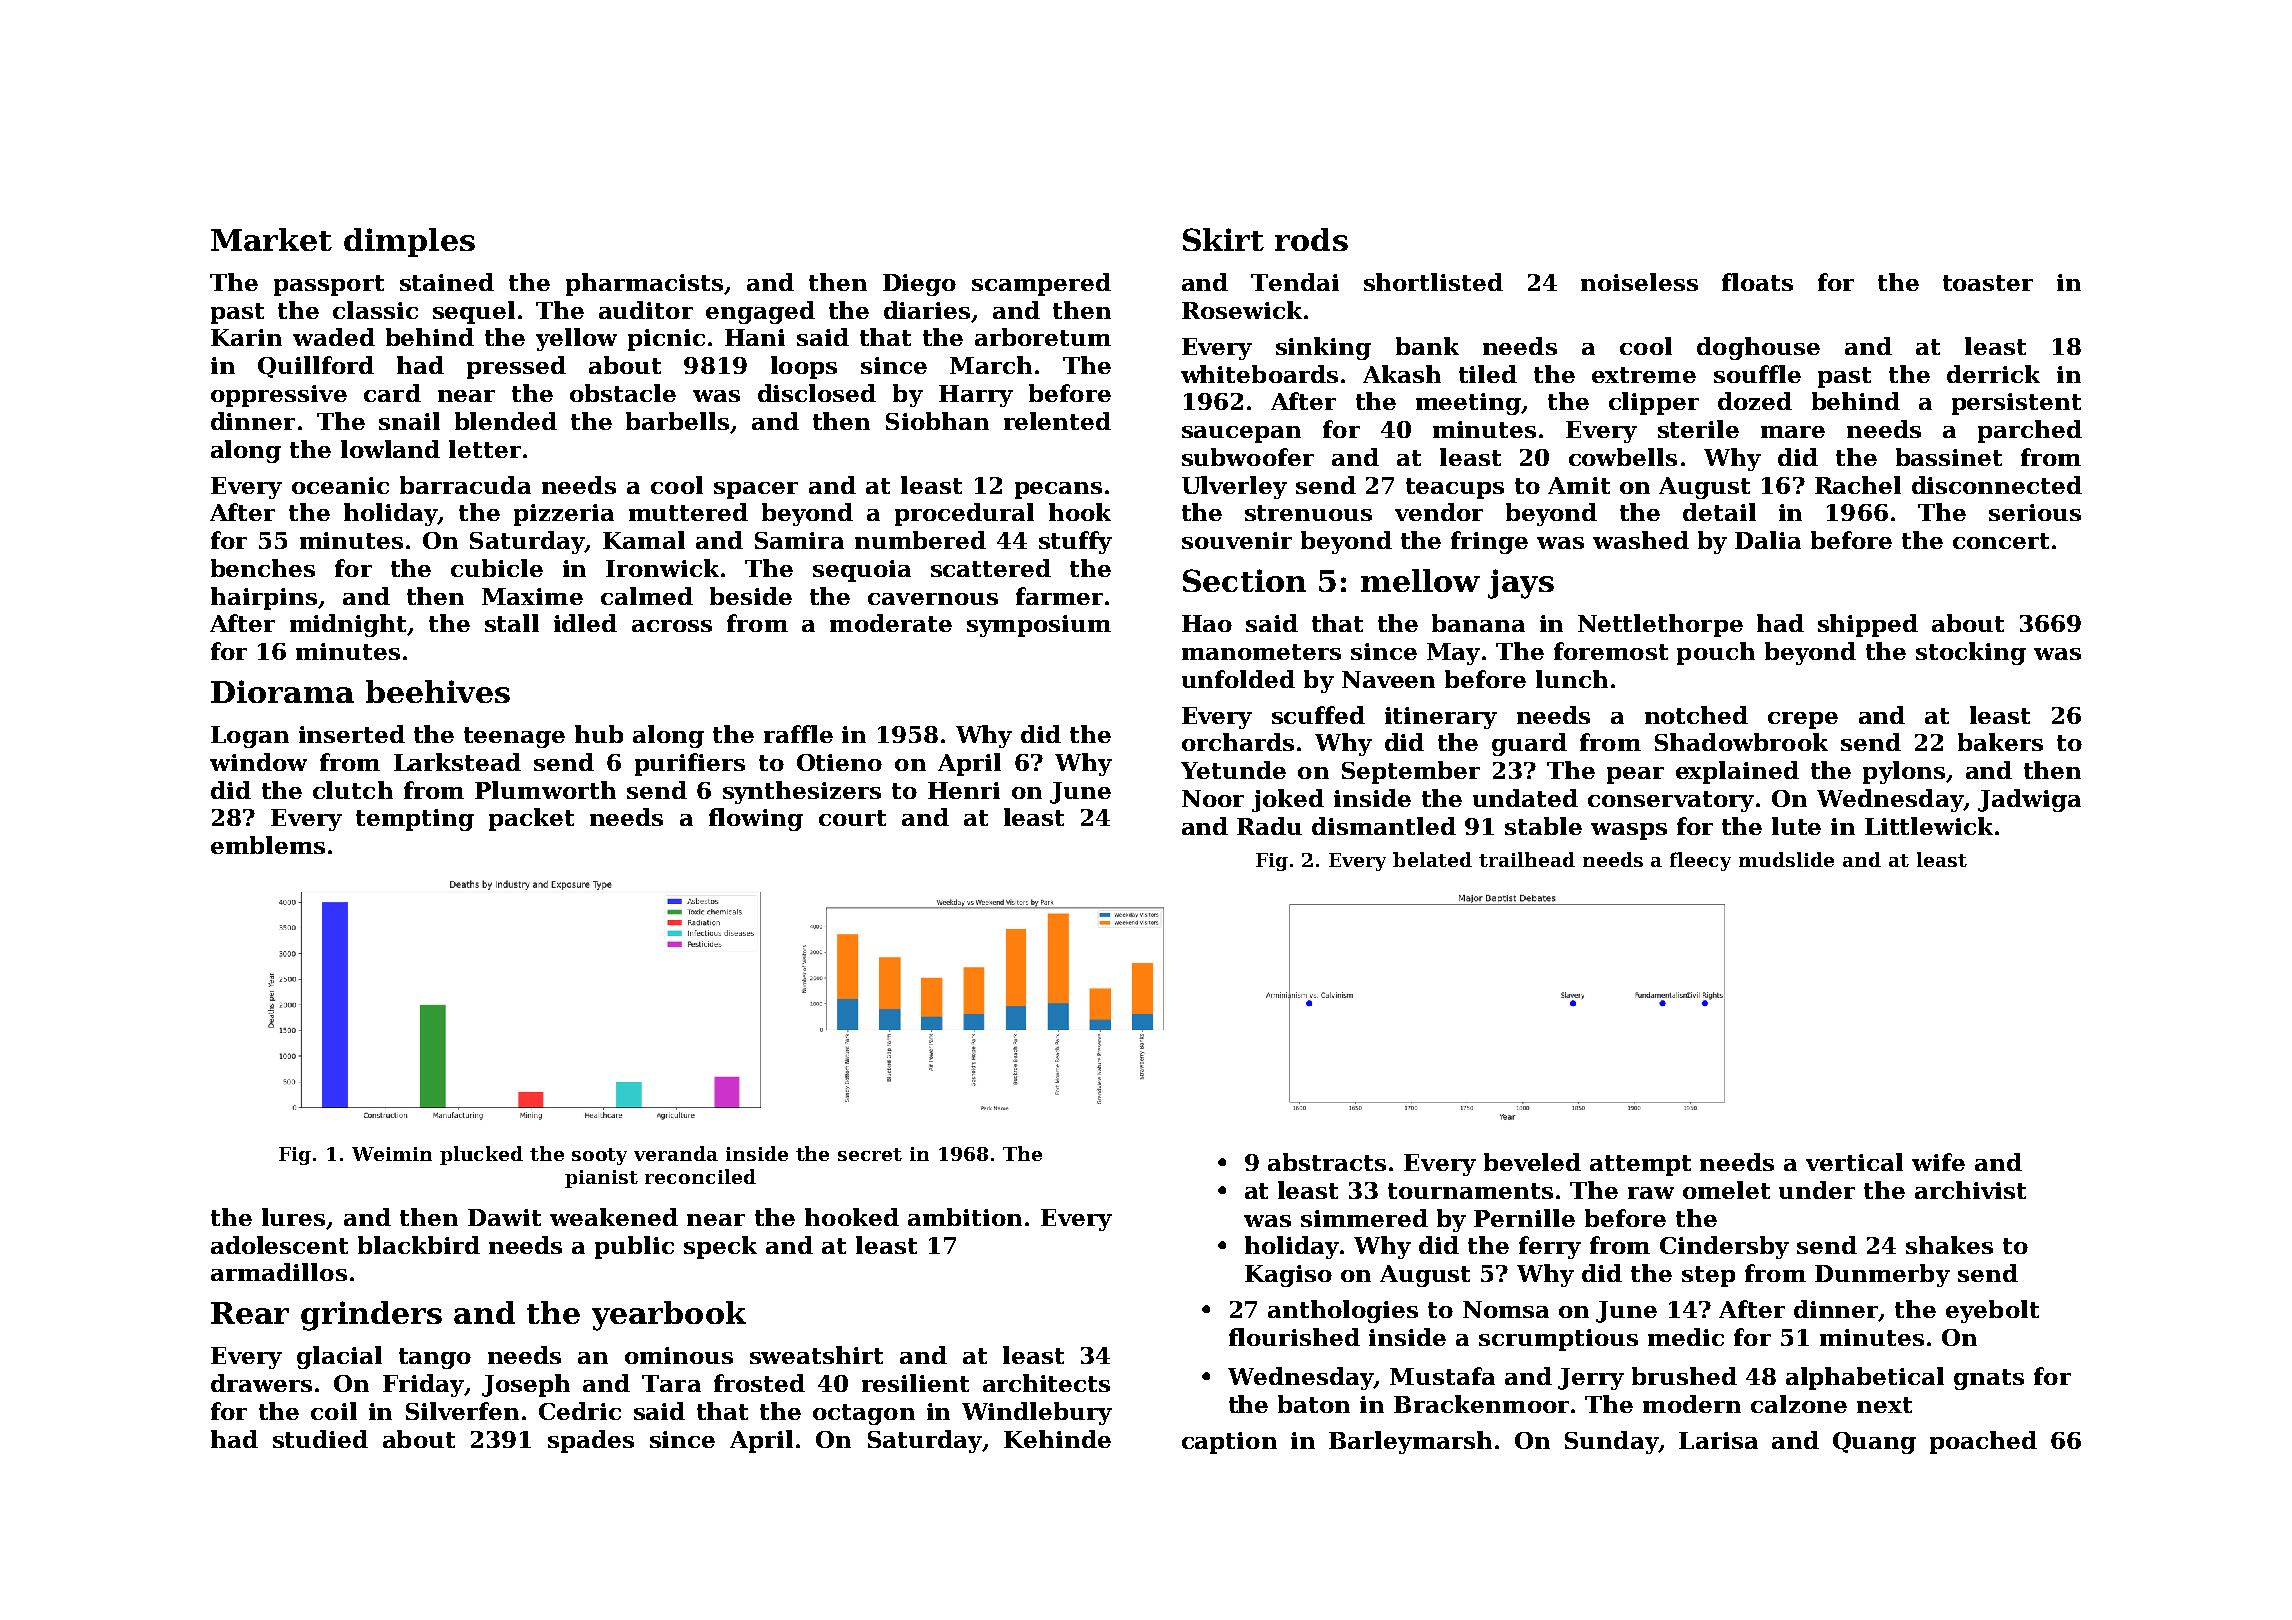 The image size is (2292, 1620). What do you see at coordinates (271, 239) in the image?
I see `Market` at bounding box center [271, 239].
